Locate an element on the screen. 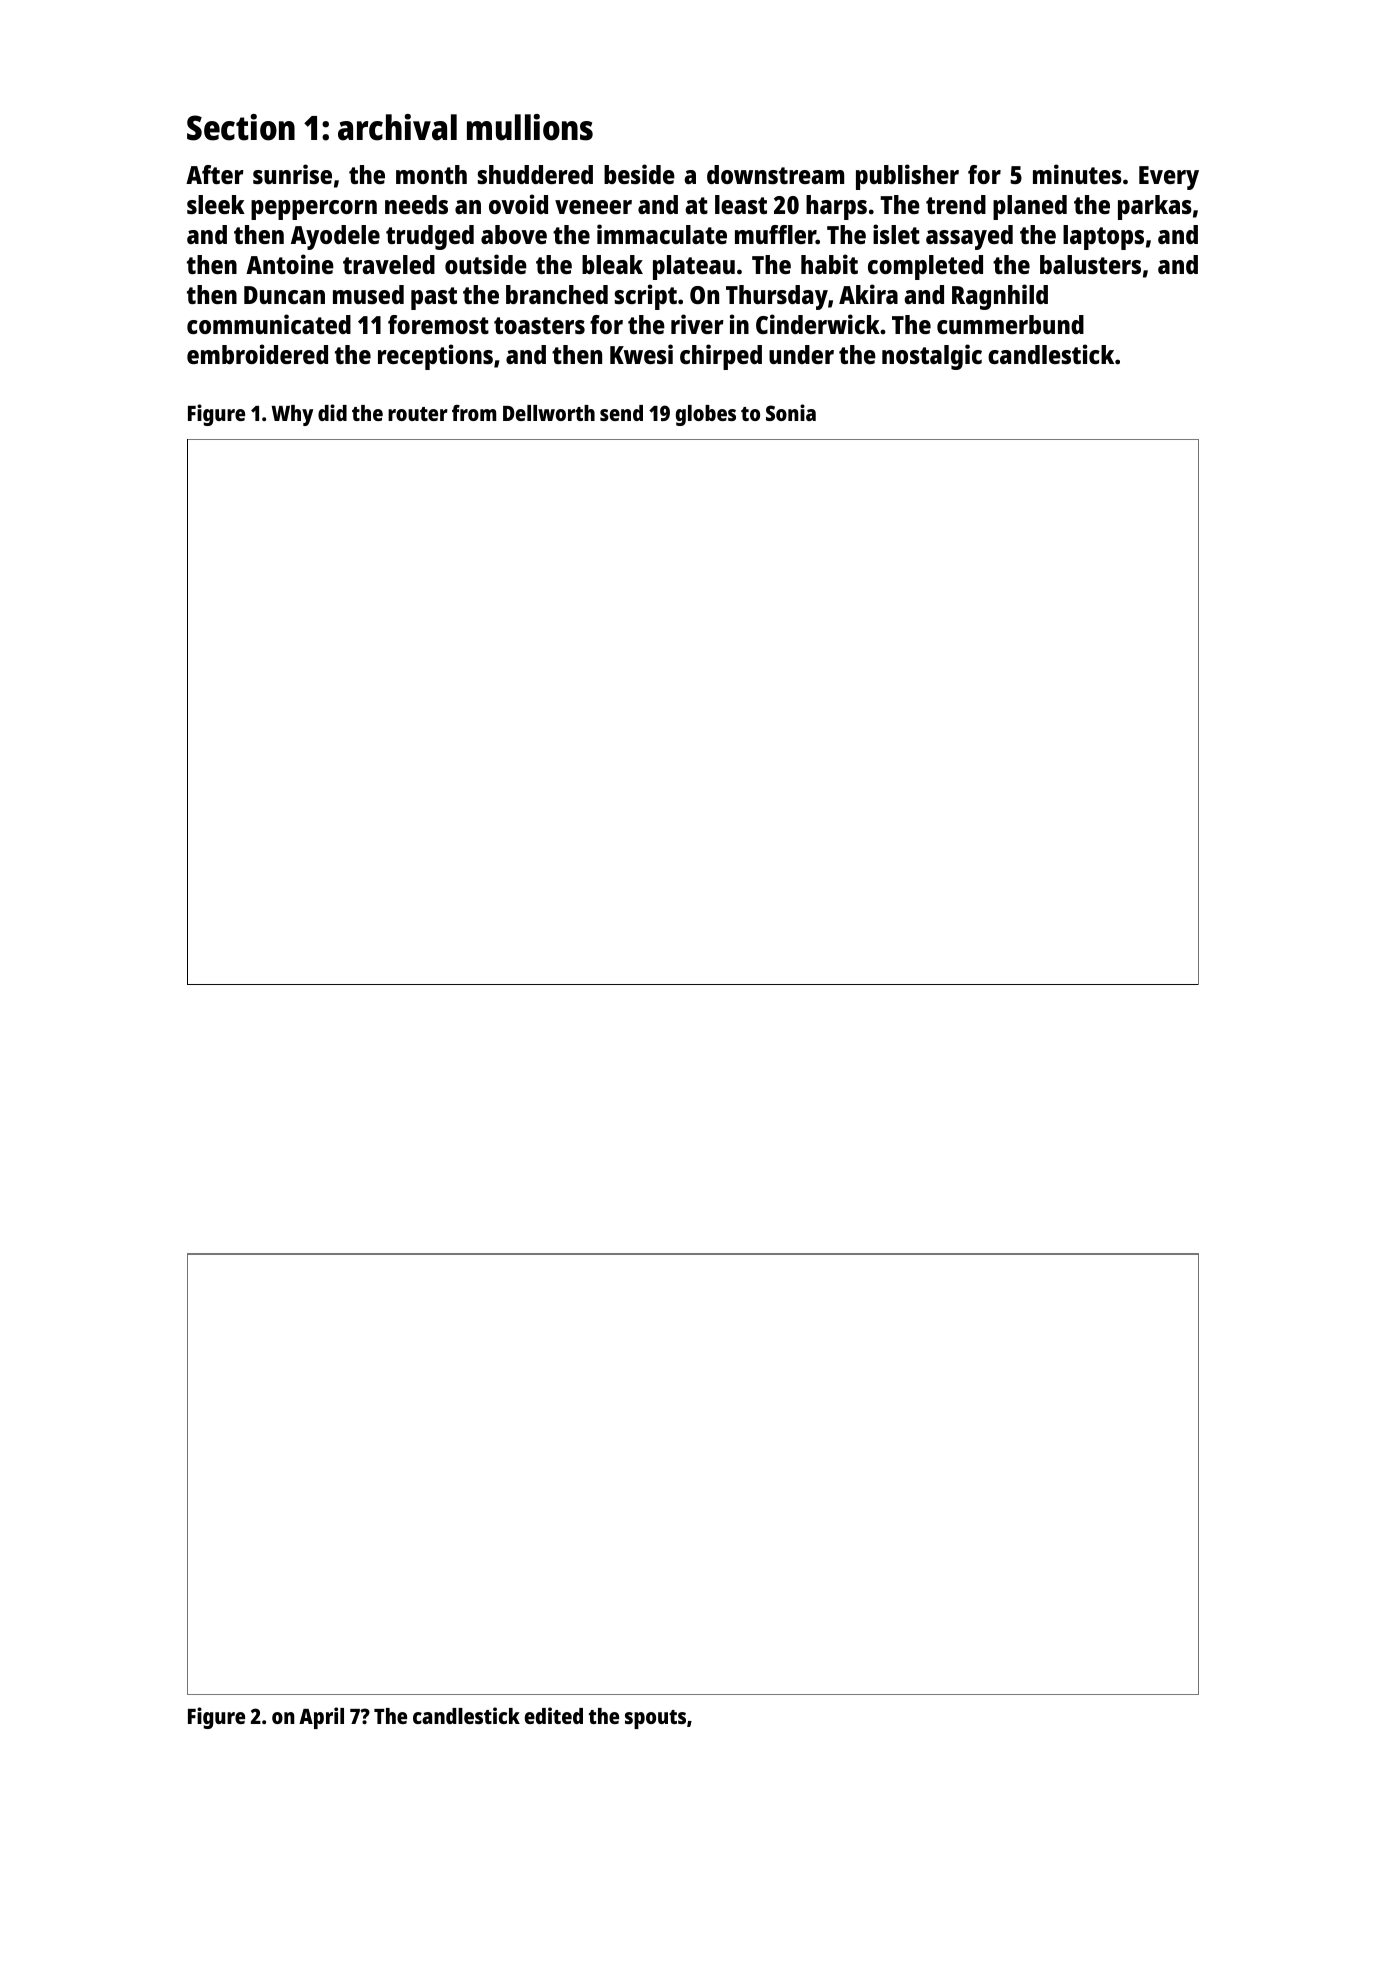 The width and height of the screenshot is (1386, 1969). beside is located at coordinates (639, 174).
